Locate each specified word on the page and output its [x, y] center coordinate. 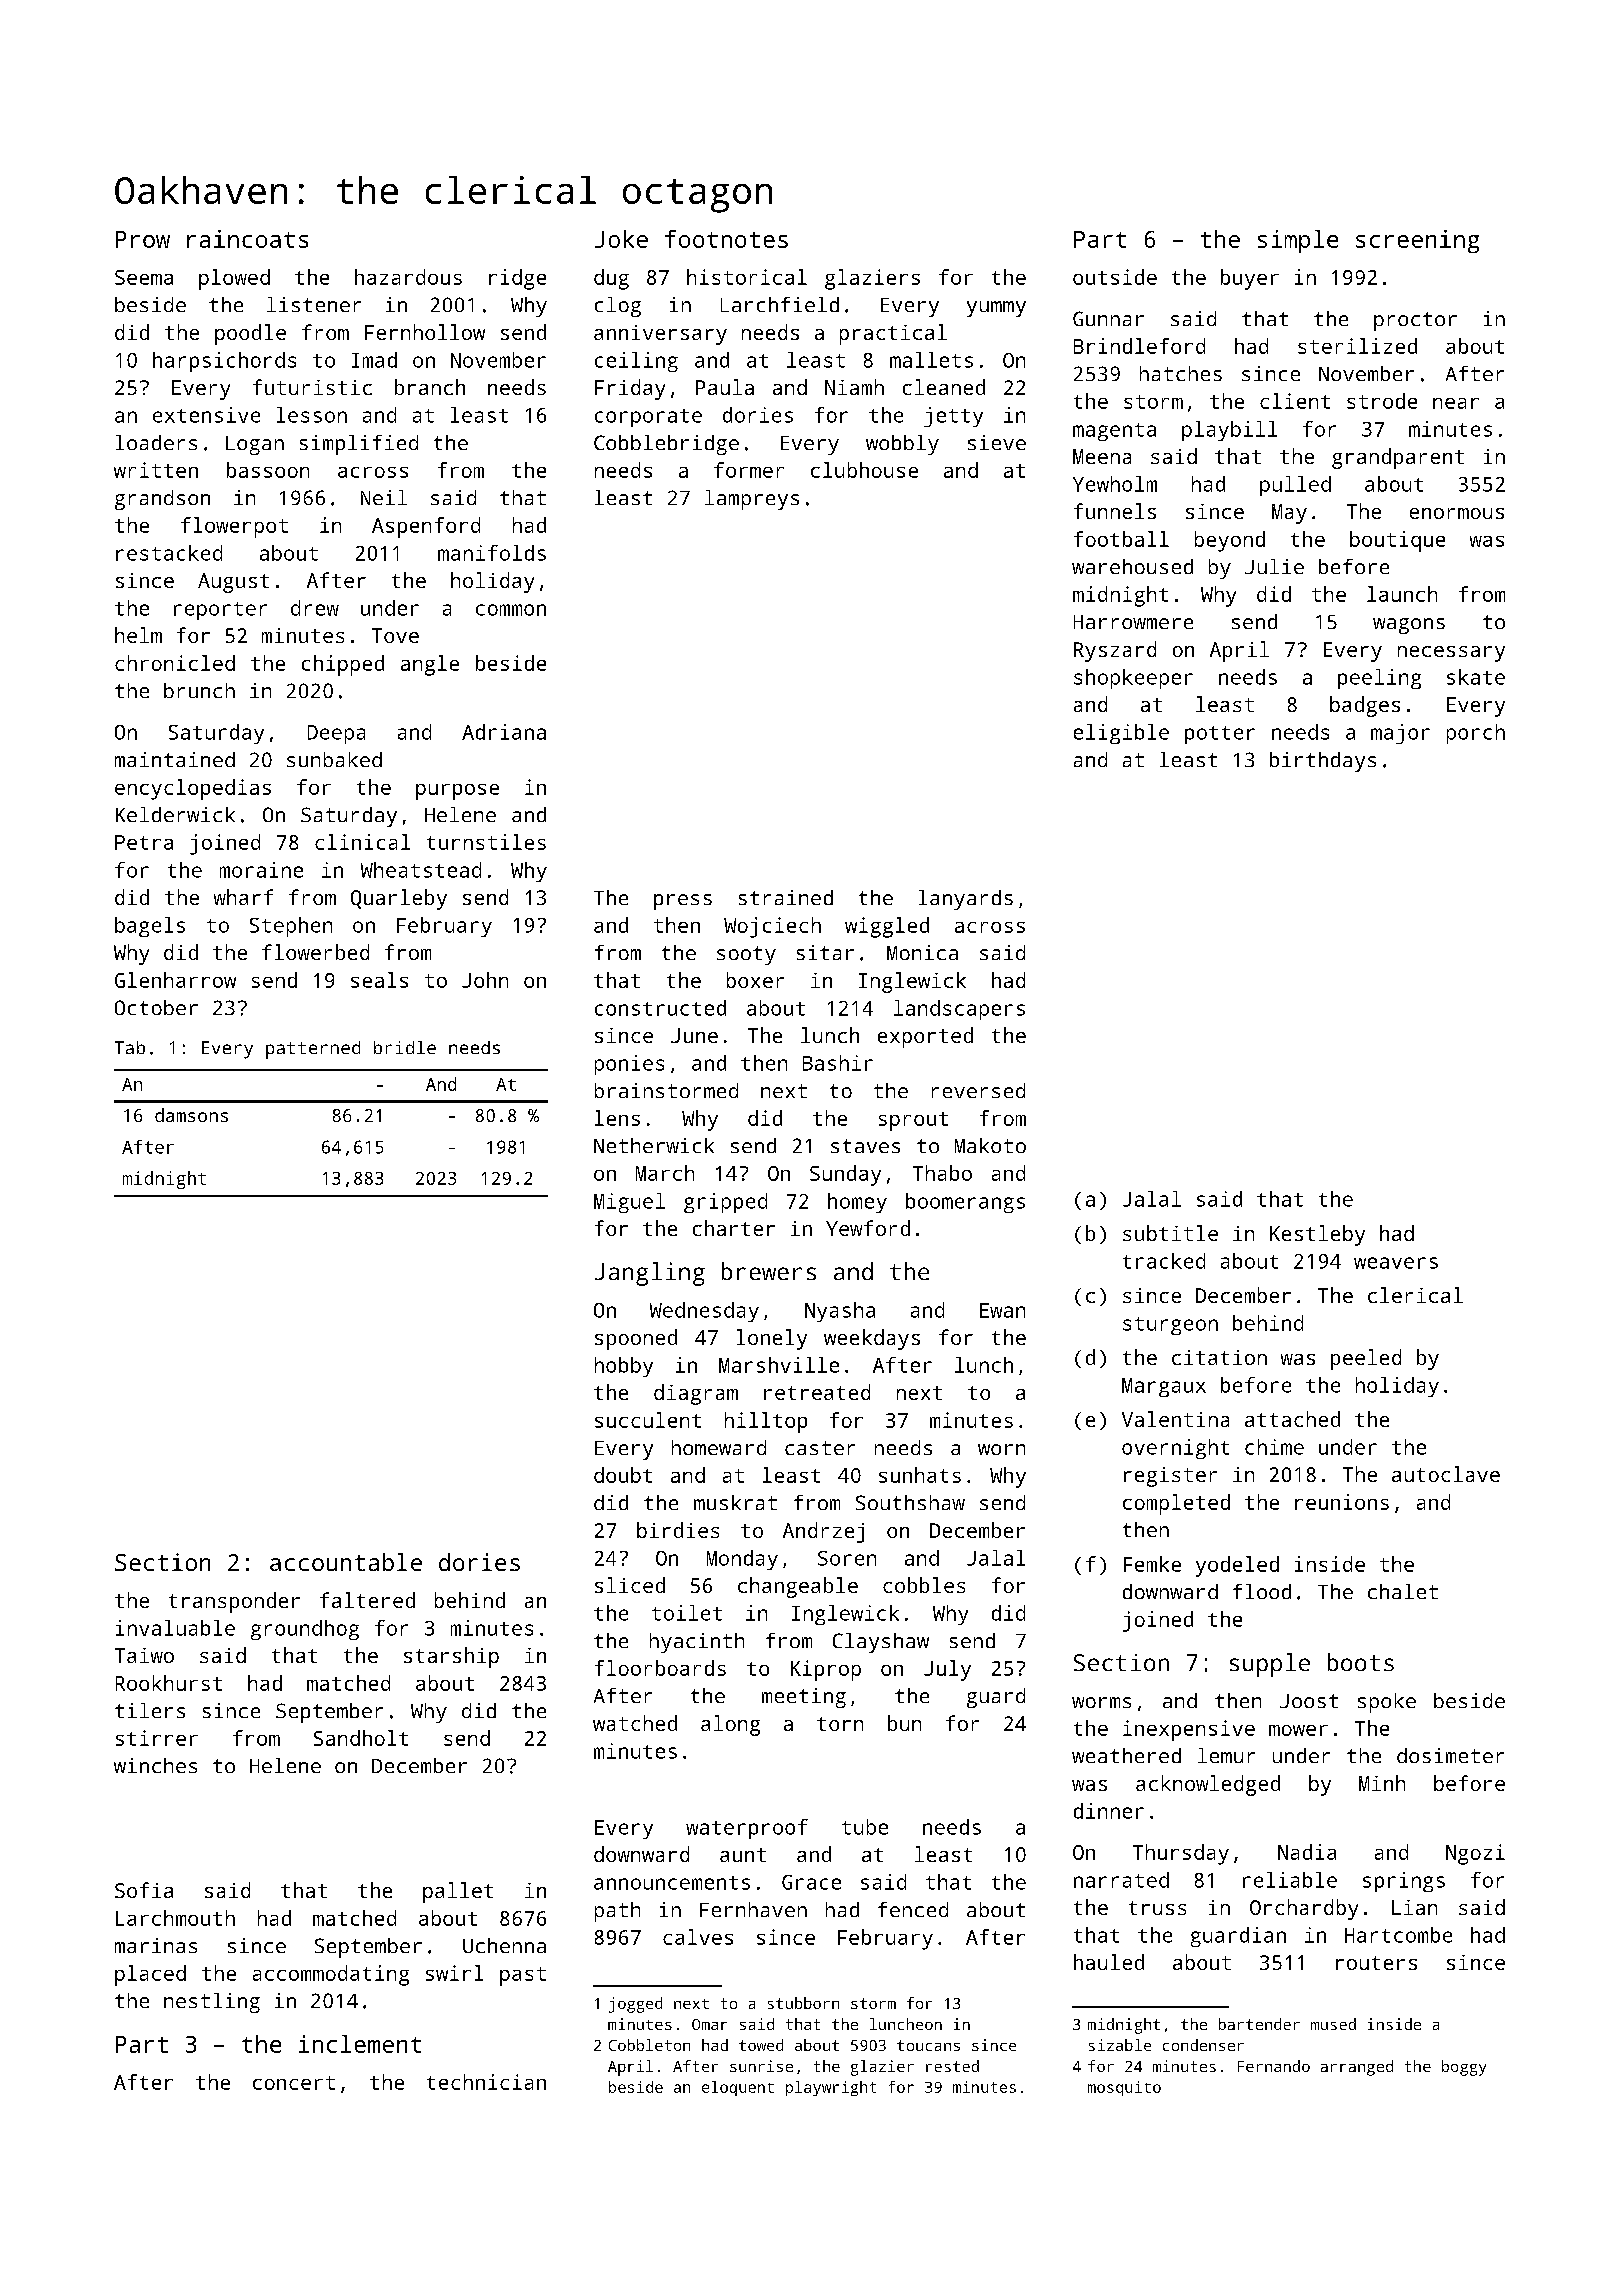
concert [294, 2083]
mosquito [1124, 2088]
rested [952, 2066]
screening [1417, 241]
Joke [621, 239]
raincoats [247, 239]
